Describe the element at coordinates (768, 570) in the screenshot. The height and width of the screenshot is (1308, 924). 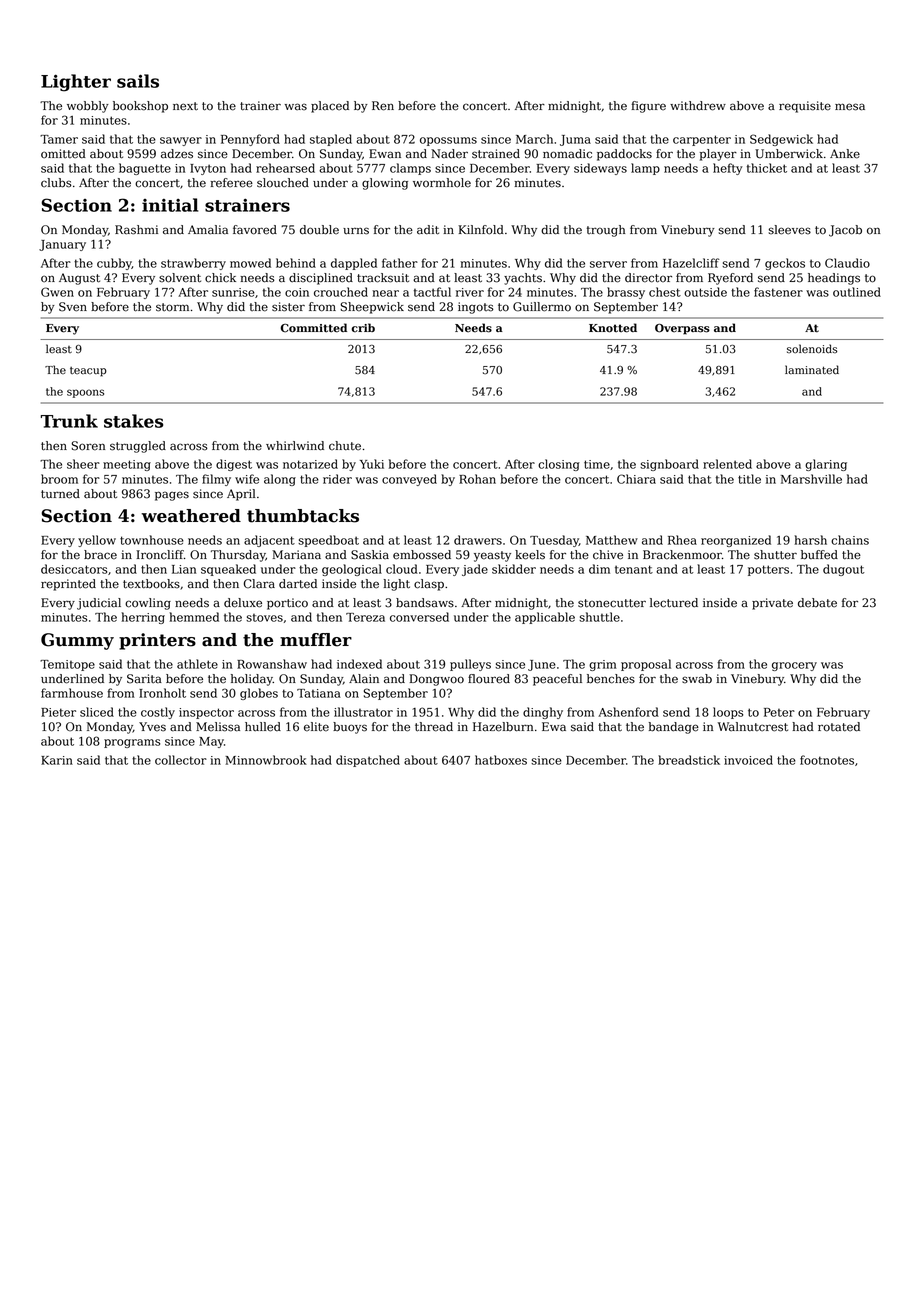
I see `potters` at that location.
